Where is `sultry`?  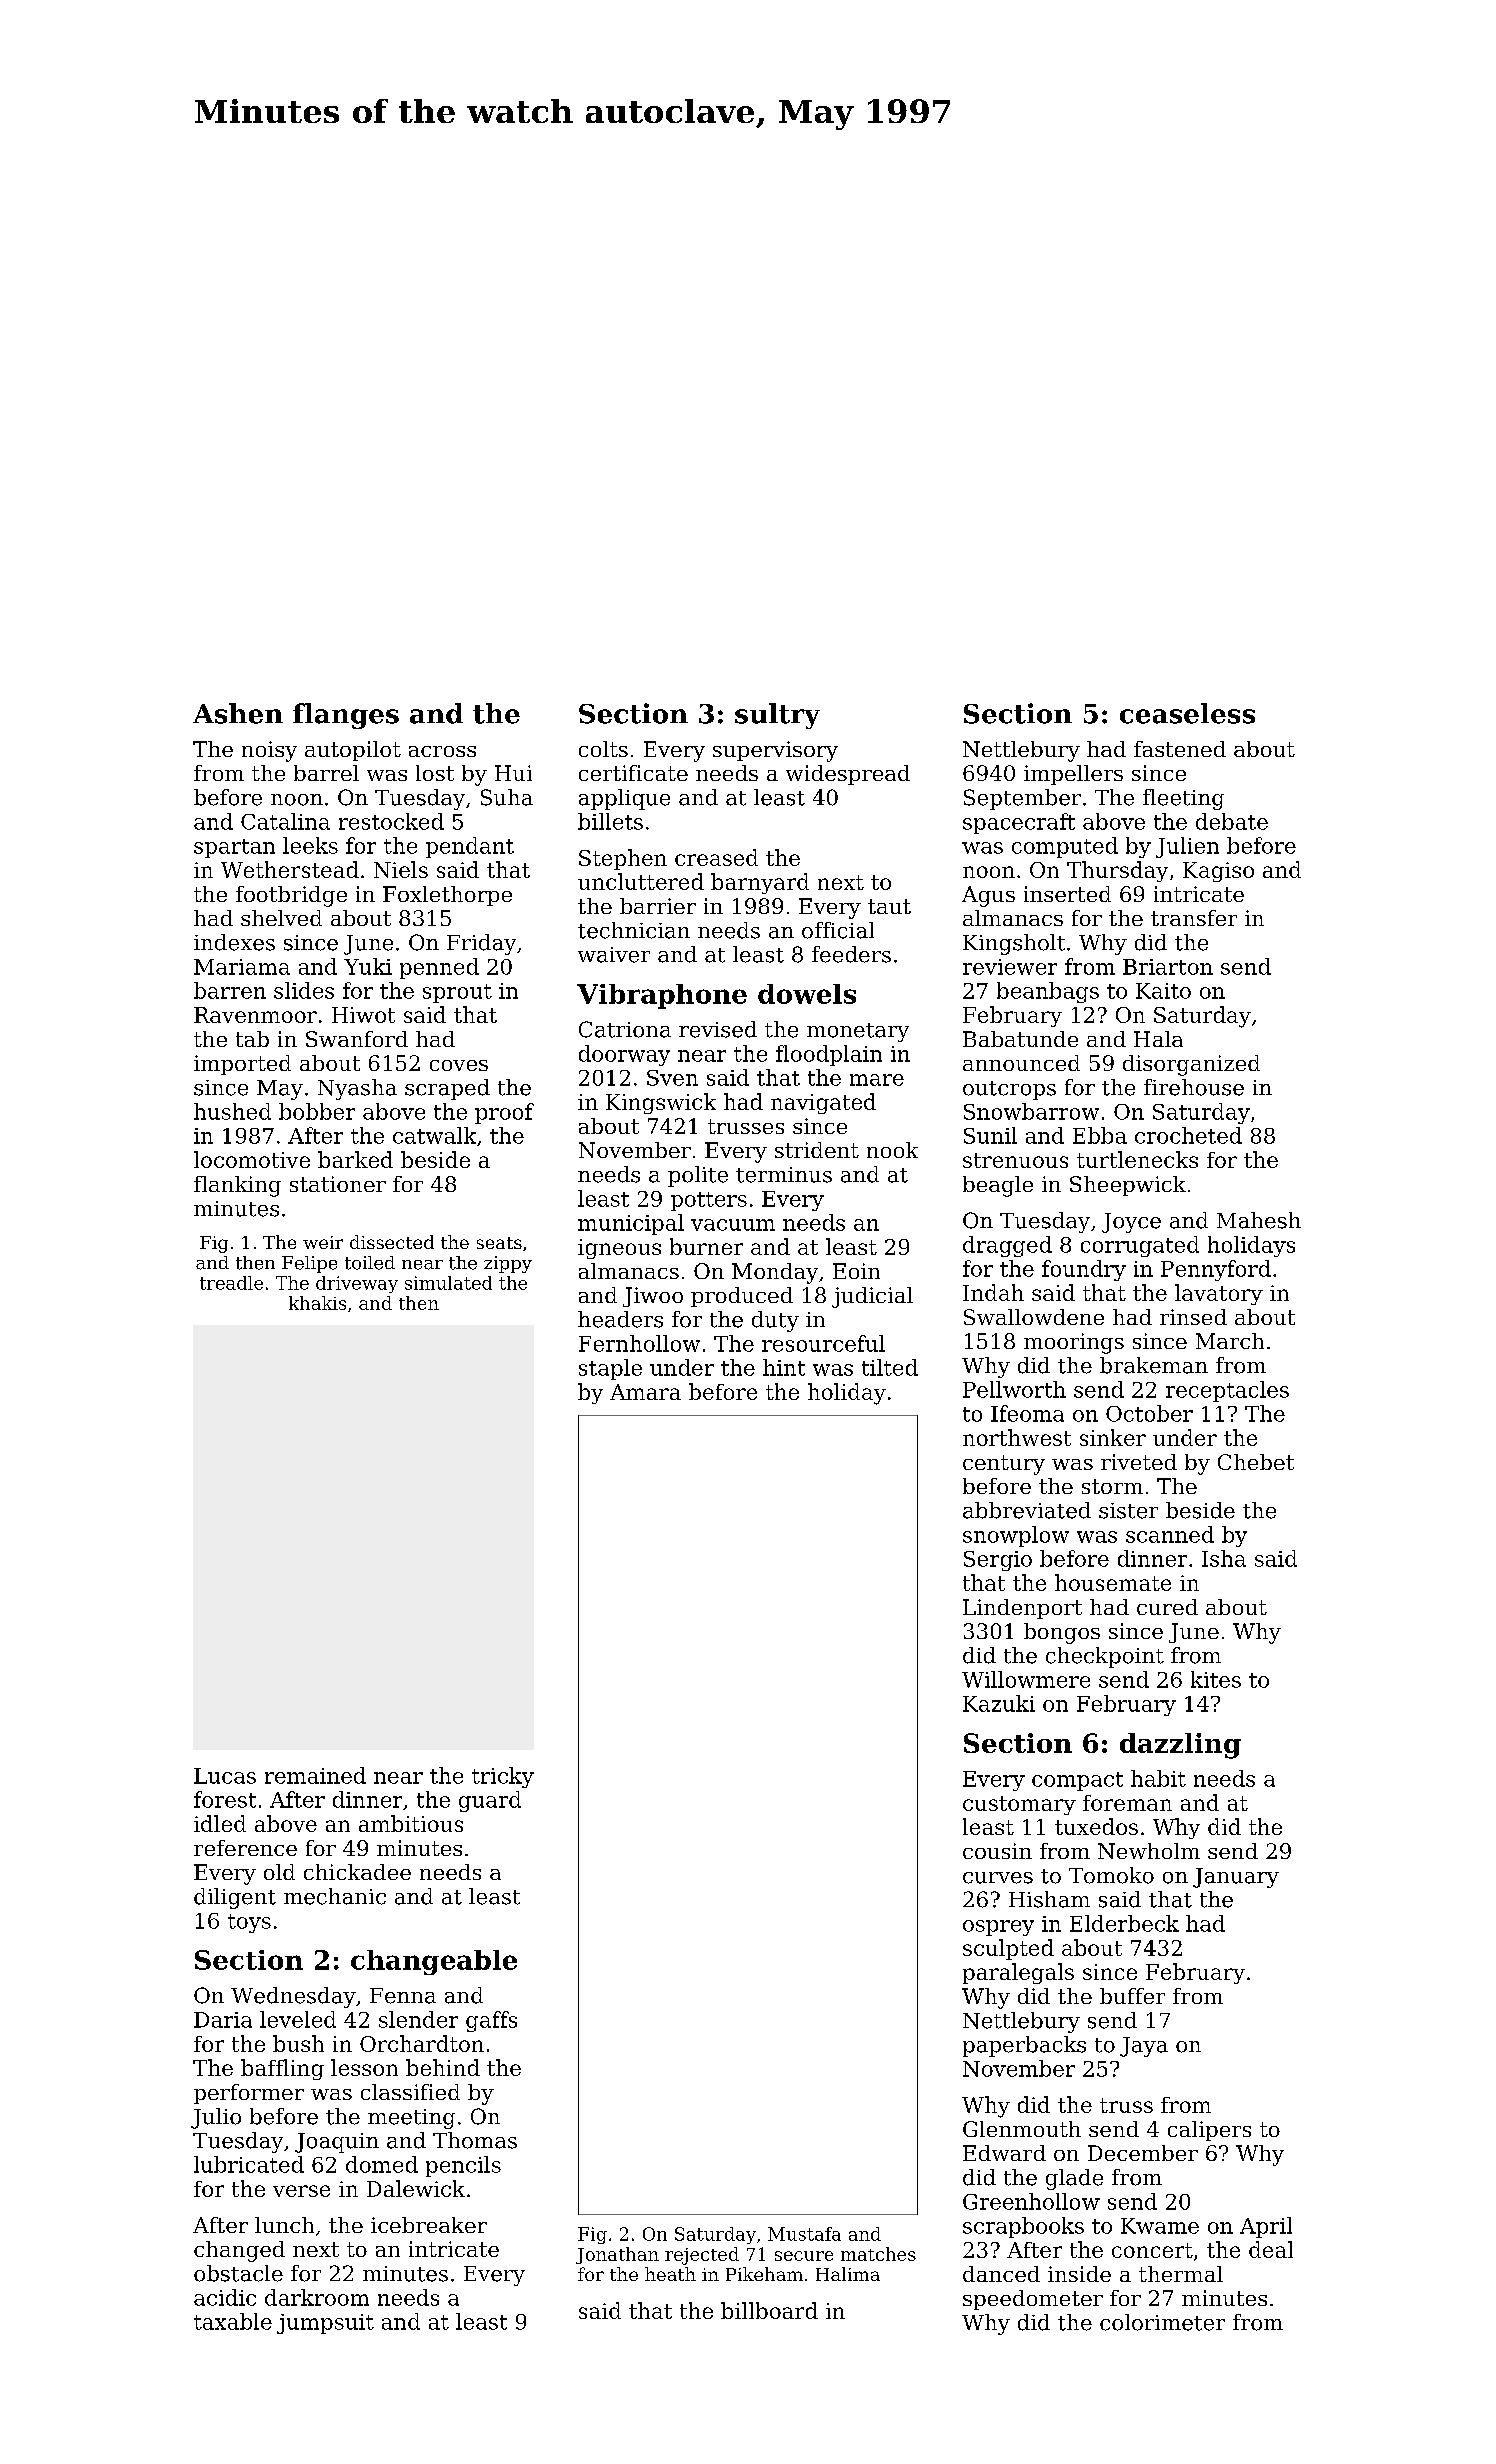
sultry is located at coordinates (777, 716).
